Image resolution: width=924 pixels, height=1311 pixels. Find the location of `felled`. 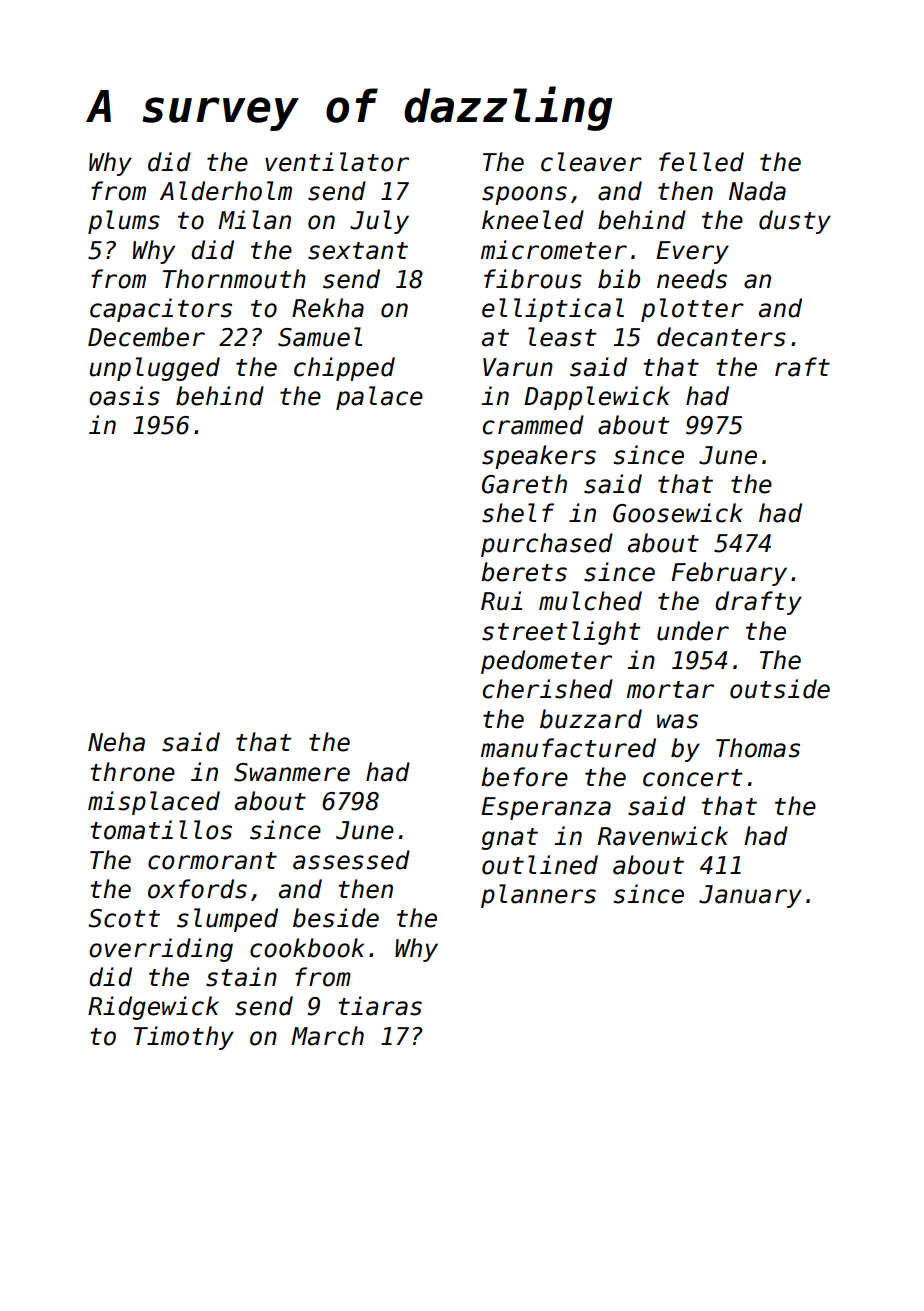

felled is located at coordinates (701, 162).
